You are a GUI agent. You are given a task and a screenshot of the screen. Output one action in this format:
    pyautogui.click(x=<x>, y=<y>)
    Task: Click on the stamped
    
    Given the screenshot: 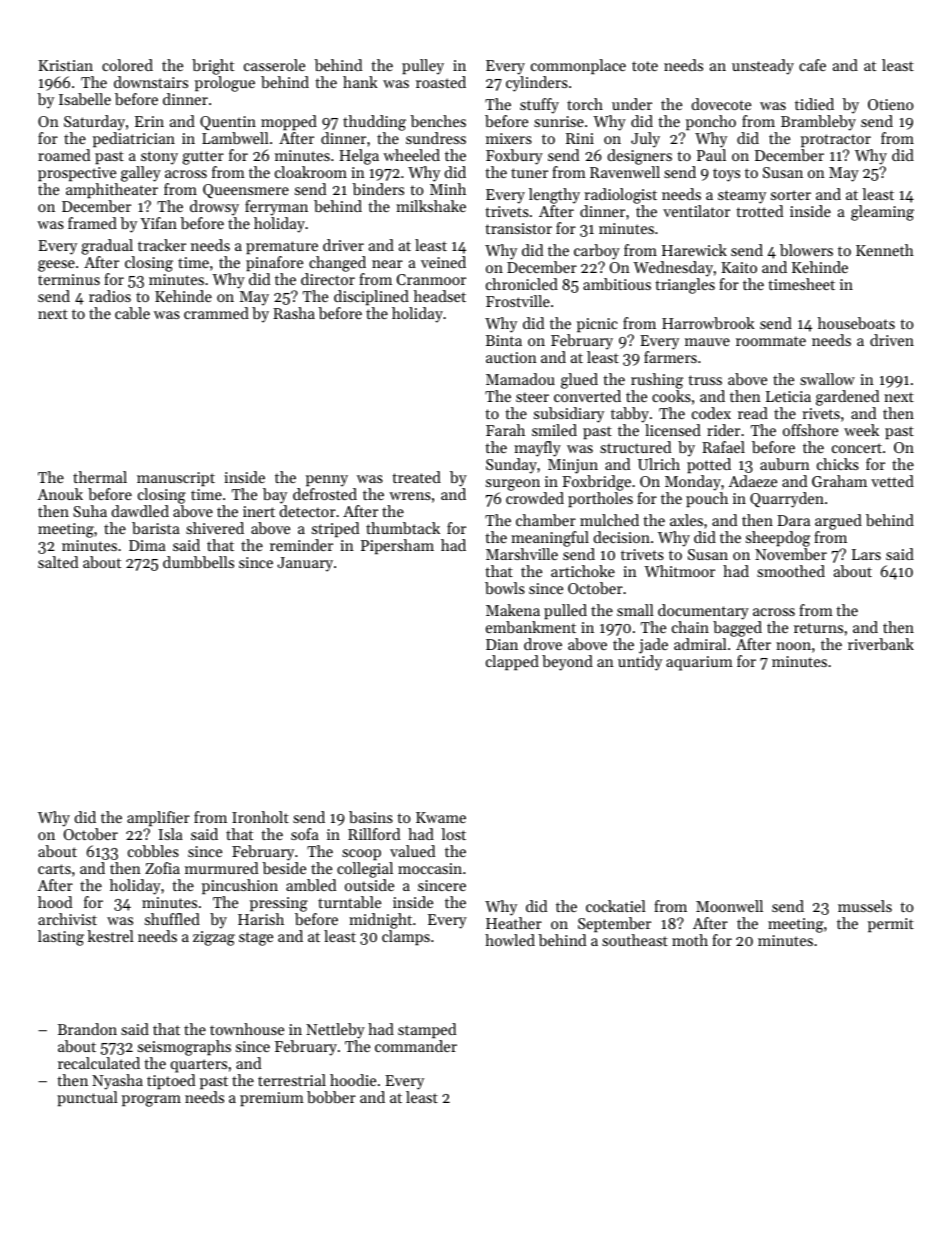 What is the action you would take?
    pyautogui.click(x=427, y=1030)
